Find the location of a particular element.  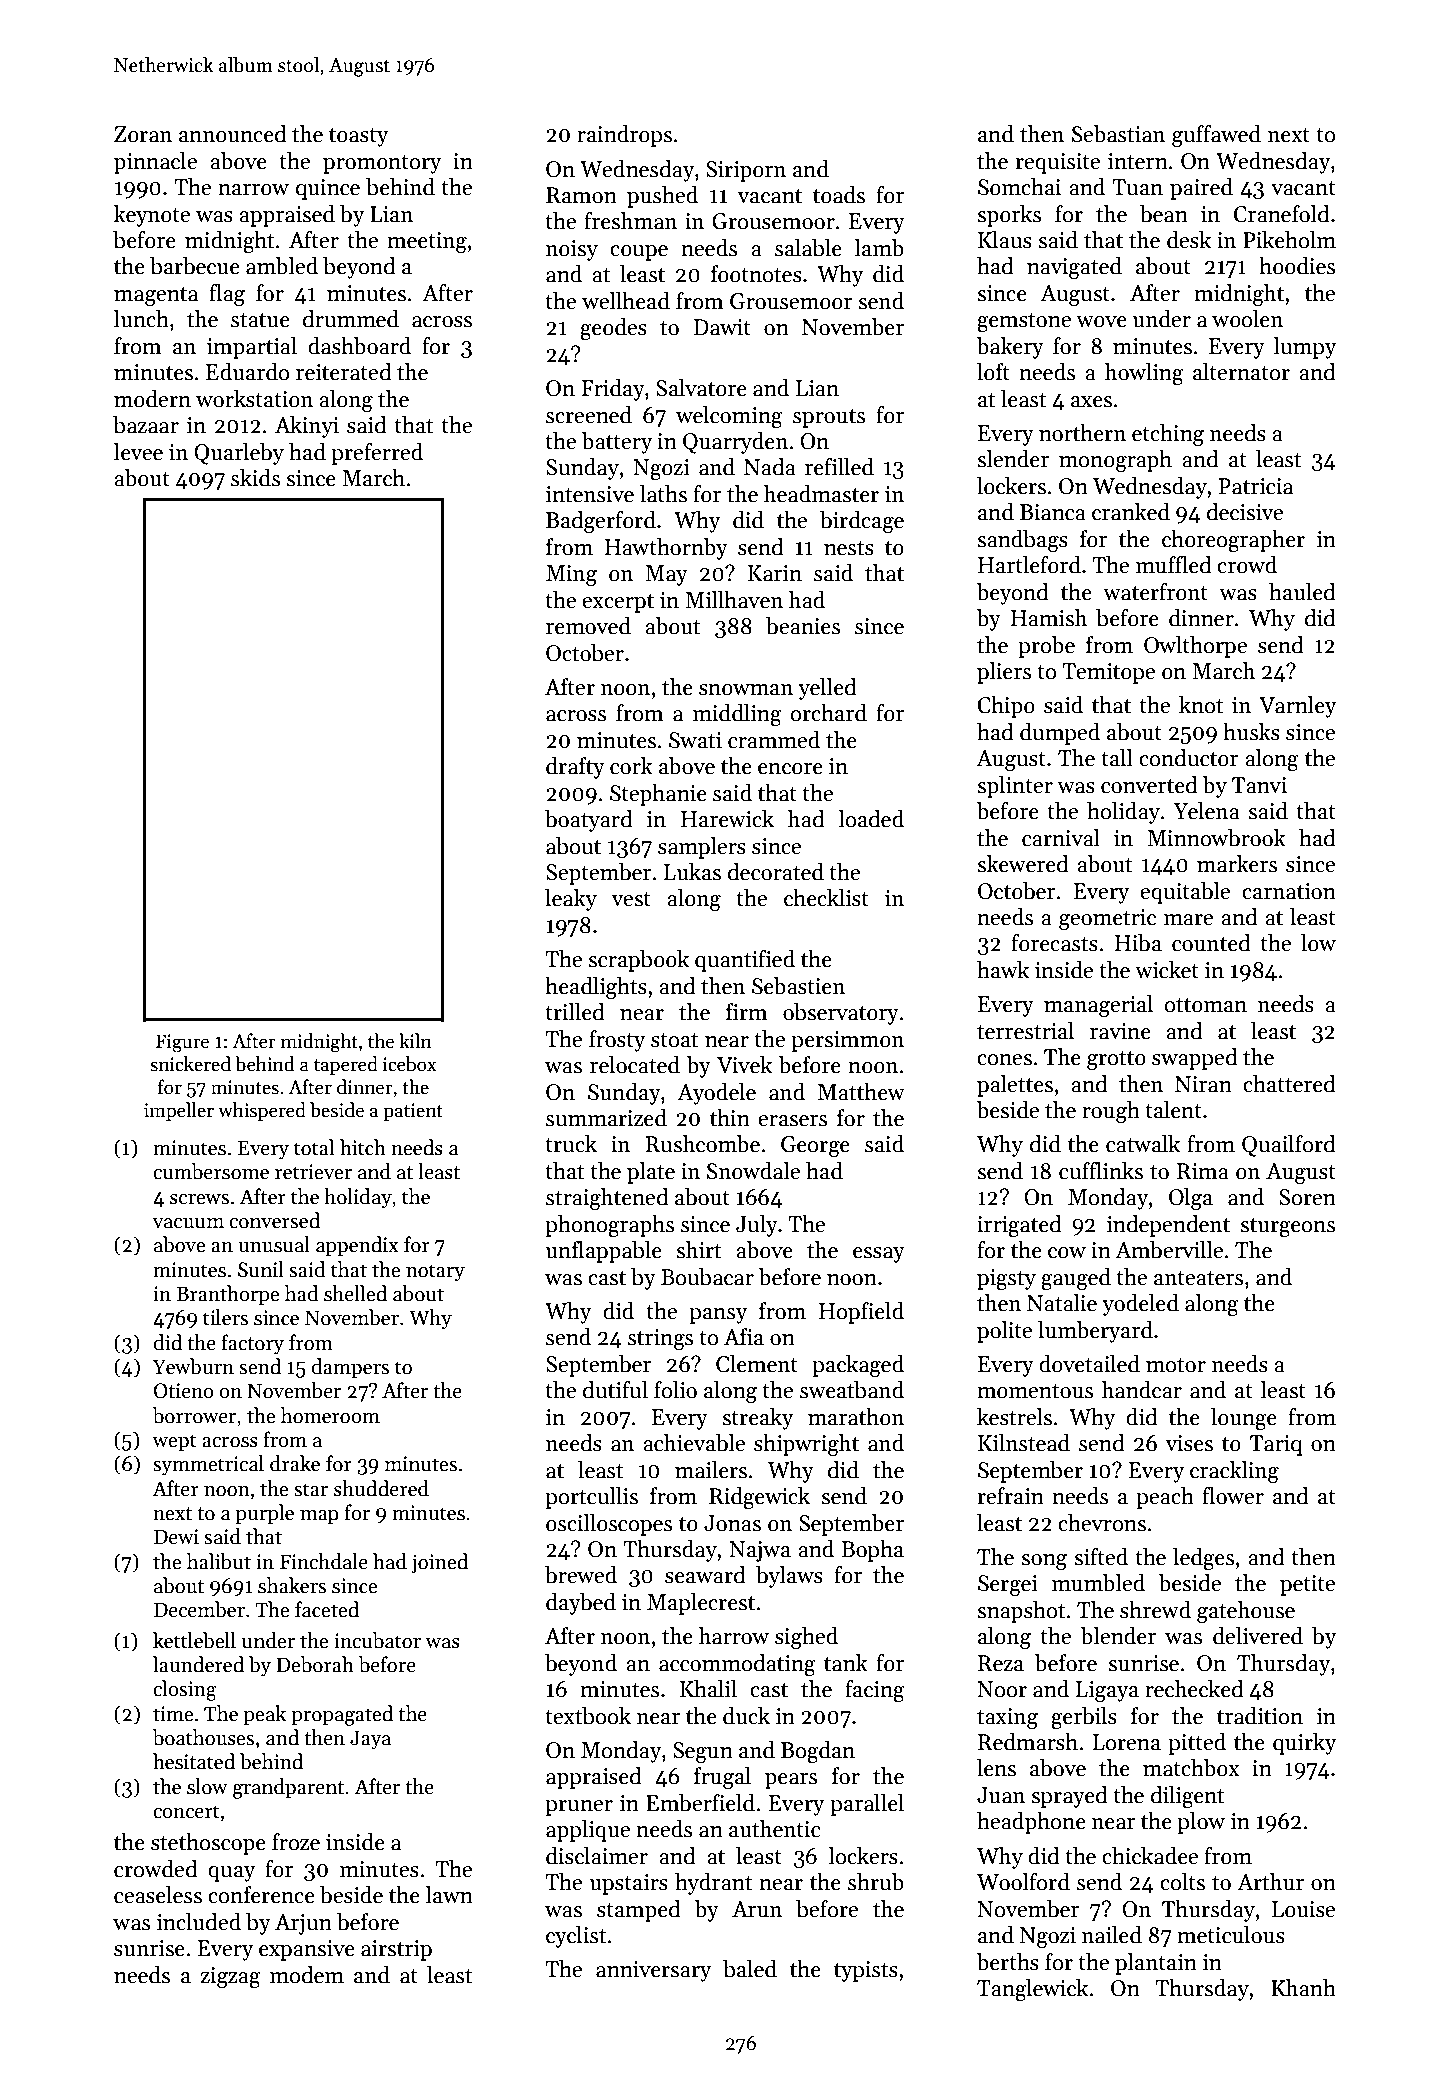

polite is located at coordinates (1004, 1332).
